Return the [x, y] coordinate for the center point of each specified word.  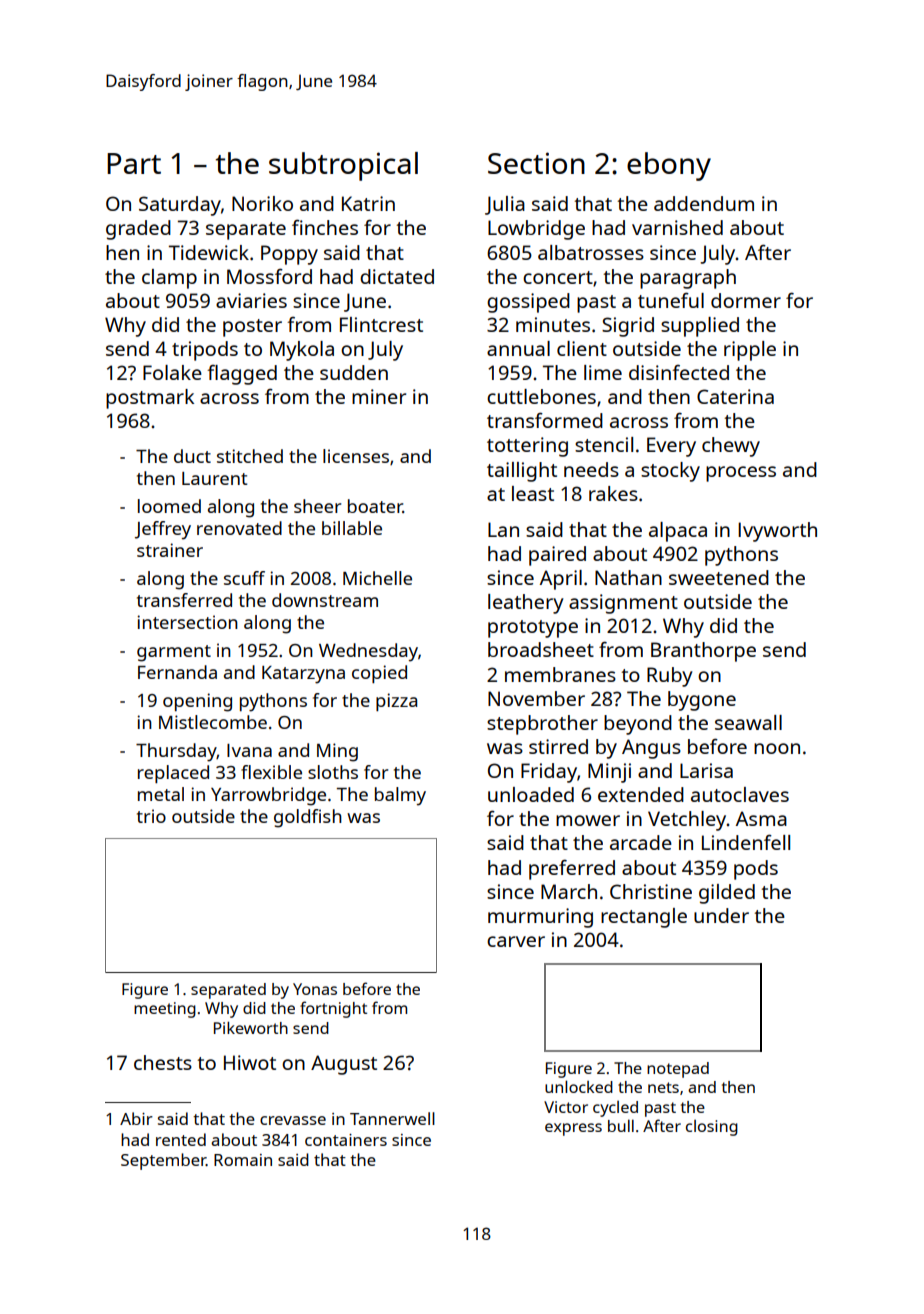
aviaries [251, 300]
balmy [400, 796]
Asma [761, 818]
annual [518, 348]
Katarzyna [303, 675]
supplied [700, 327]
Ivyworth [777, 532]
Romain [243, 1160]
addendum [704, 203]
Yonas [315, 989]
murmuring [540, 918]
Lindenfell [746, 842]
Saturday [180, 206]
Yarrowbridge [268, 796]
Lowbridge [536, 230]
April [561, 580]
